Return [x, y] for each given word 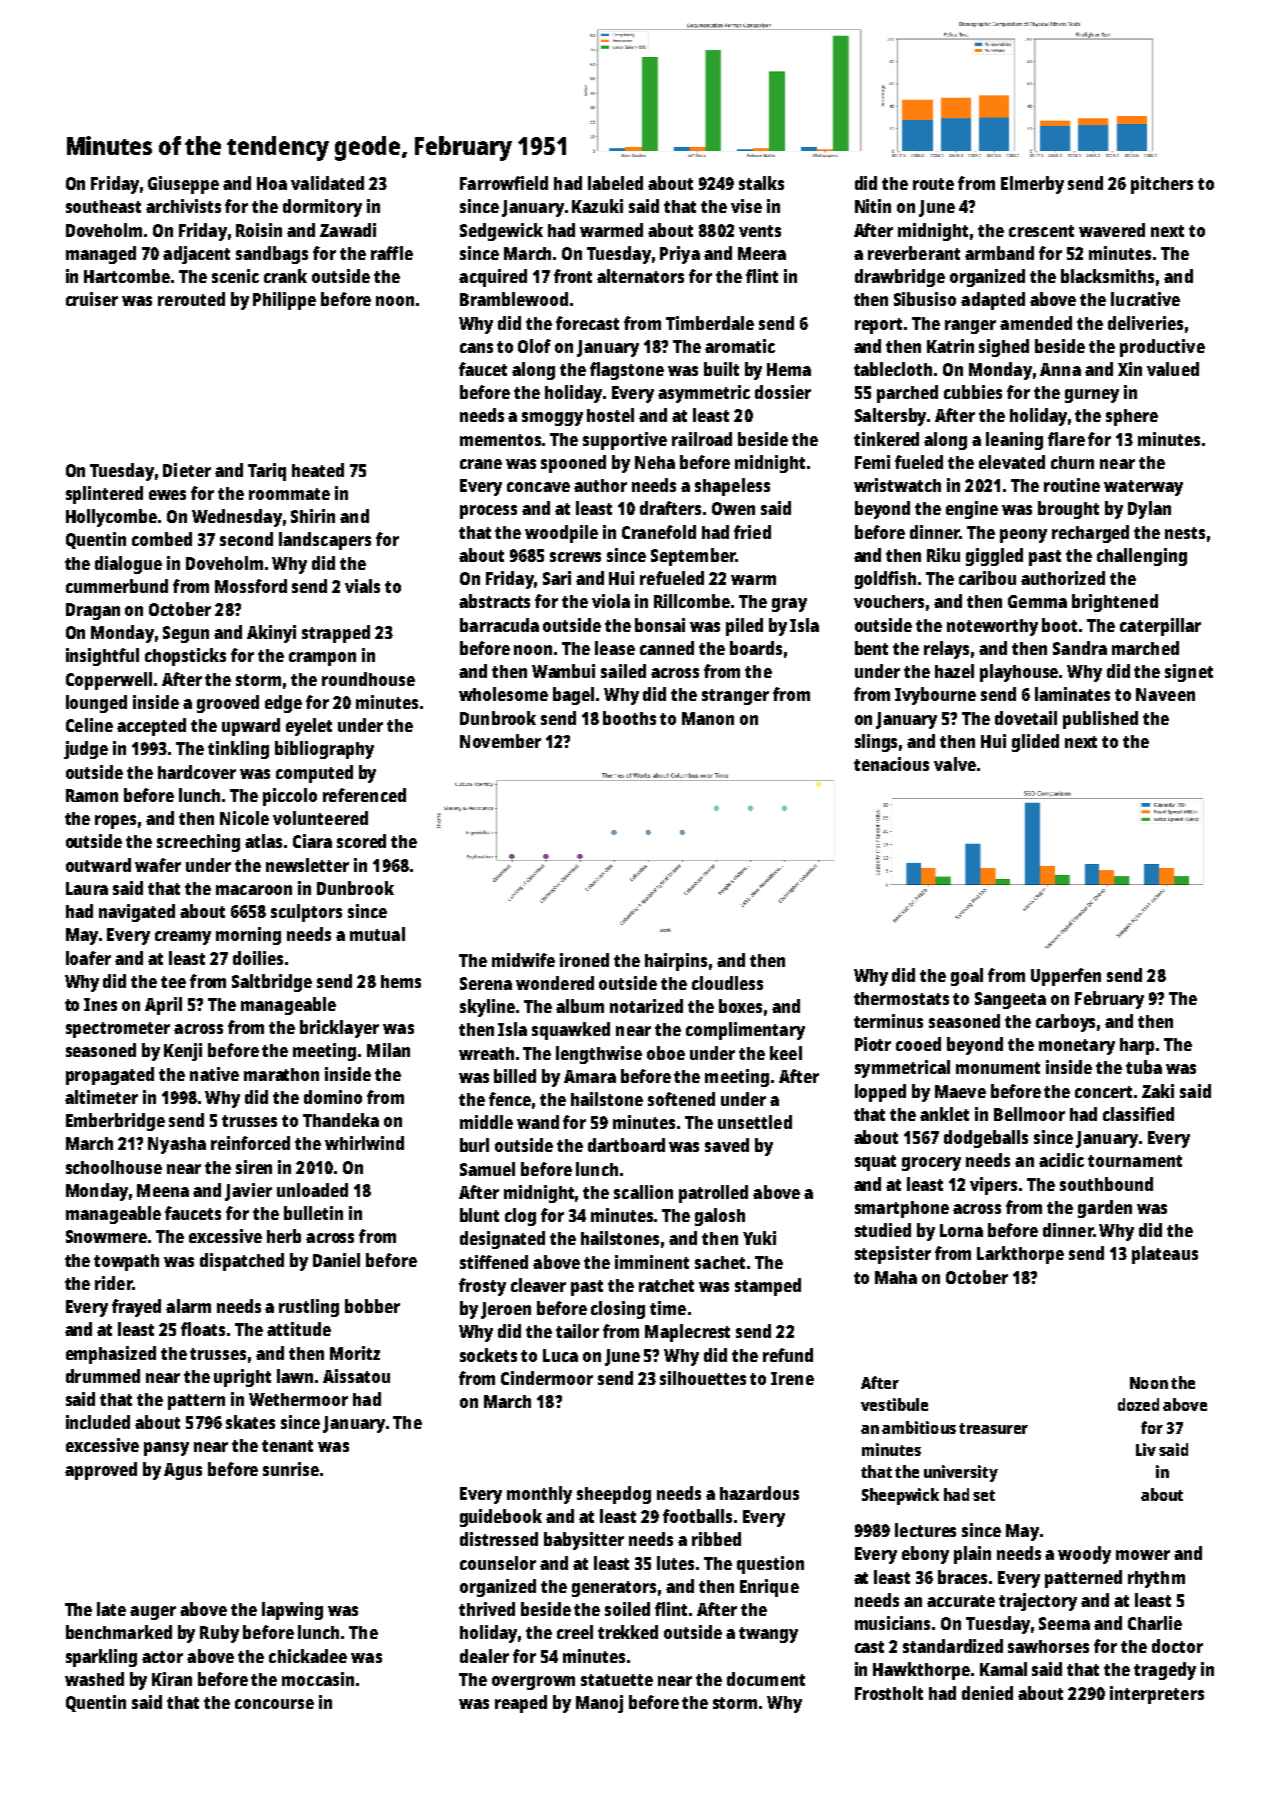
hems [401, 981]
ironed [584, 960]
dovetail [1026, 718]
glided [1035, 743]
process [488, 512]
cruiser [92, 299]
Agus [183, 1471]
